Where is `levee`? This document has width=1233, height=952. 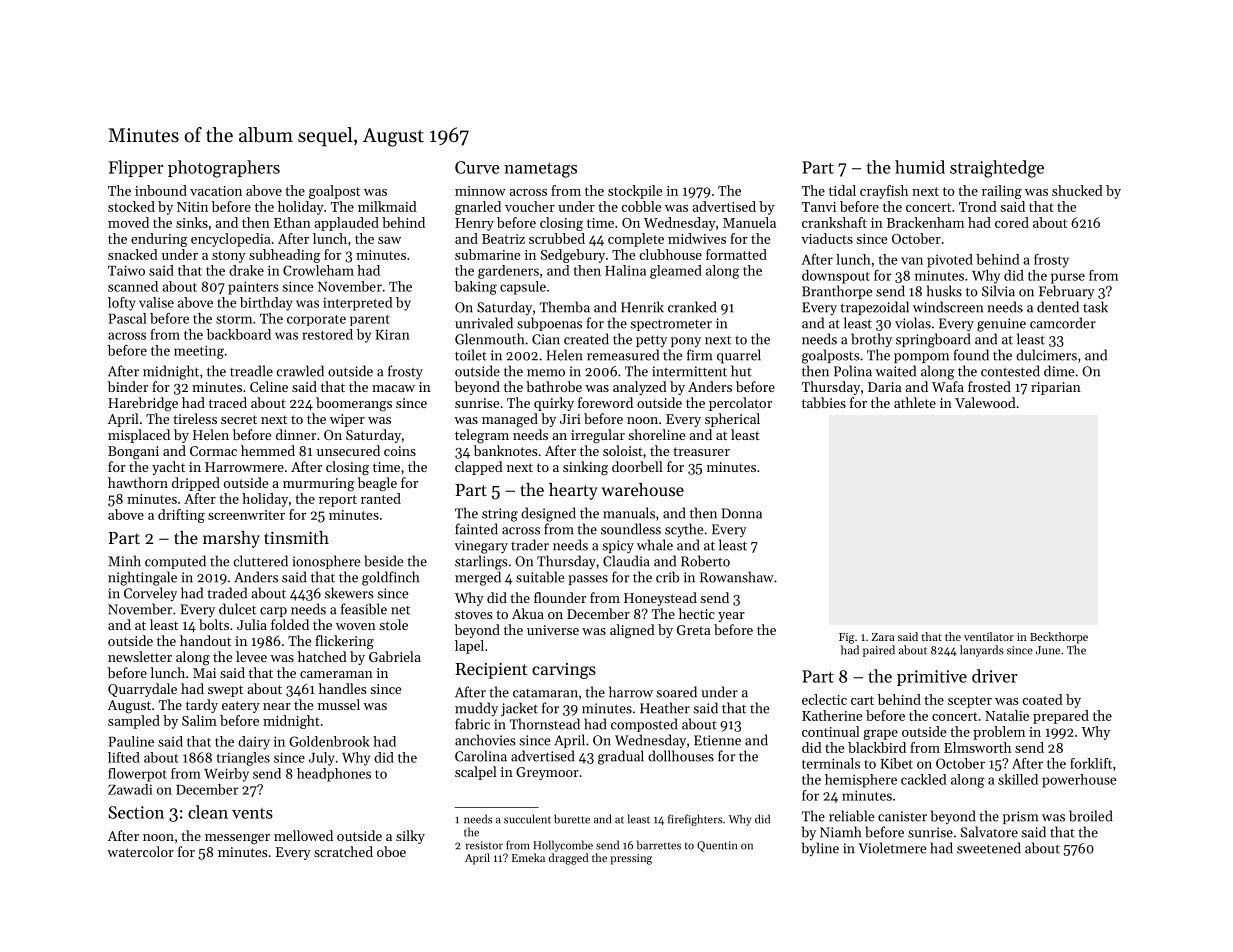
levee is located at coordinates (251, 656).
